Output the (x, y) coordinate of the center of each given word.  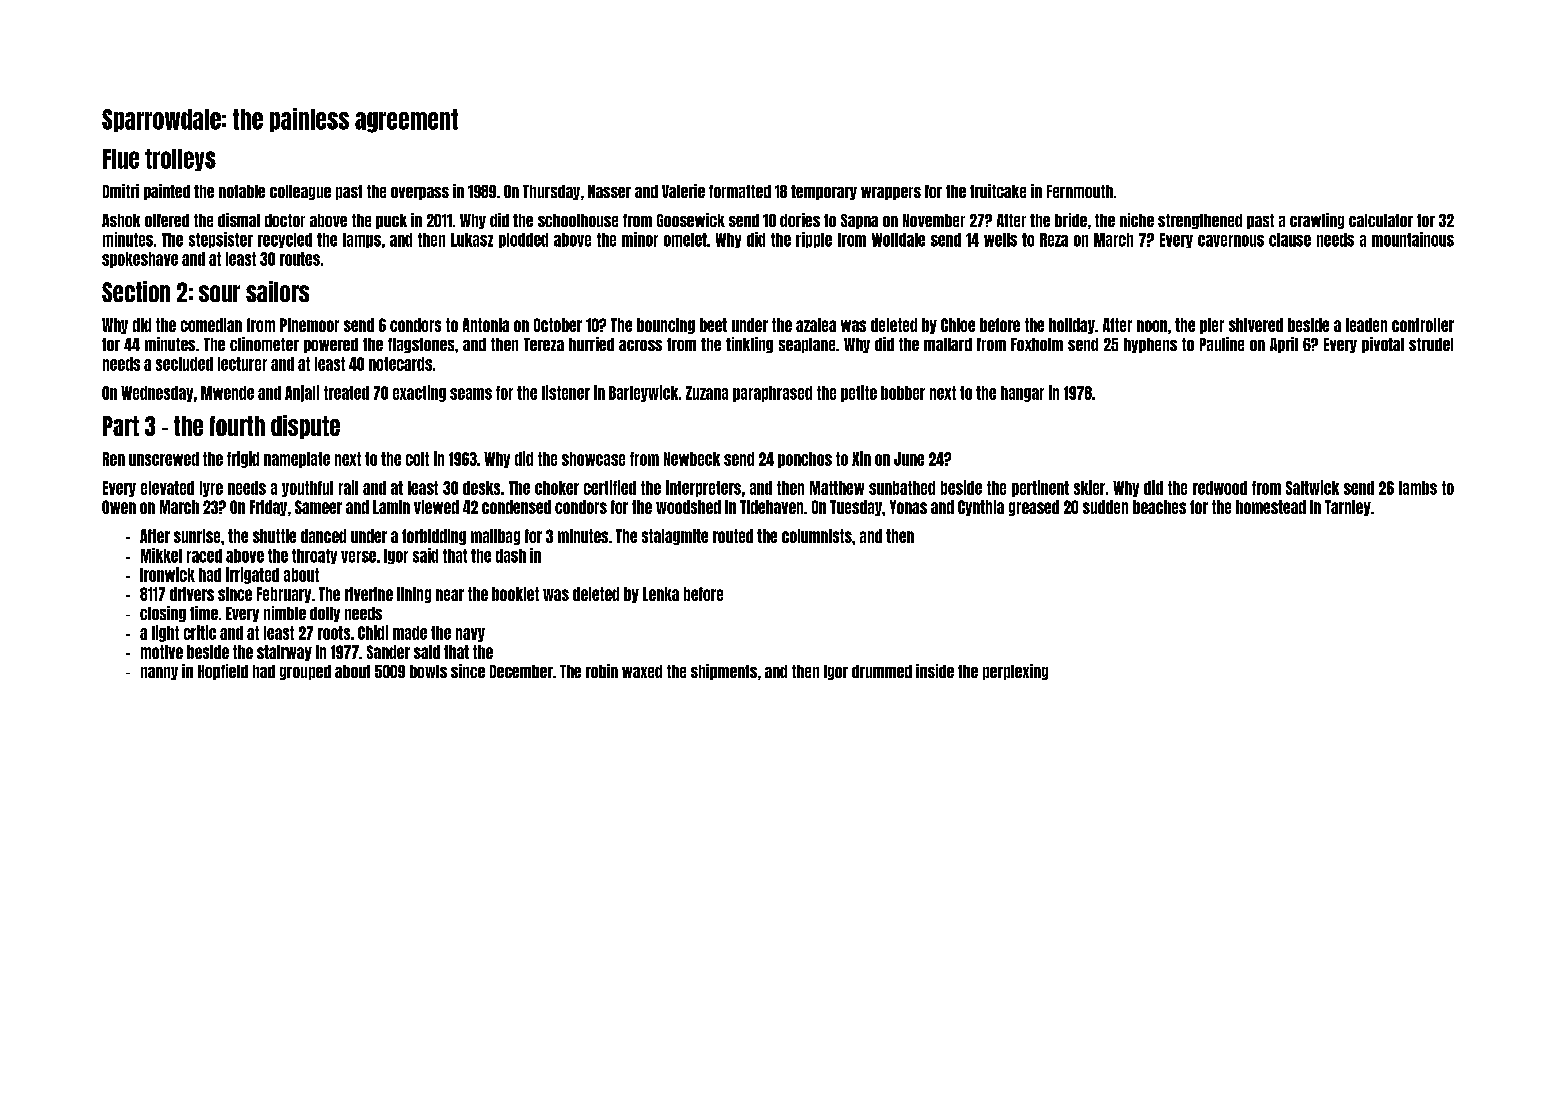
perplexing (1015, 672)
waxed (642, 671)
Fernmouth (1080, 191)
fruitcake (998, 191)
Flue (121, 159)
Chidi (373, 632)
